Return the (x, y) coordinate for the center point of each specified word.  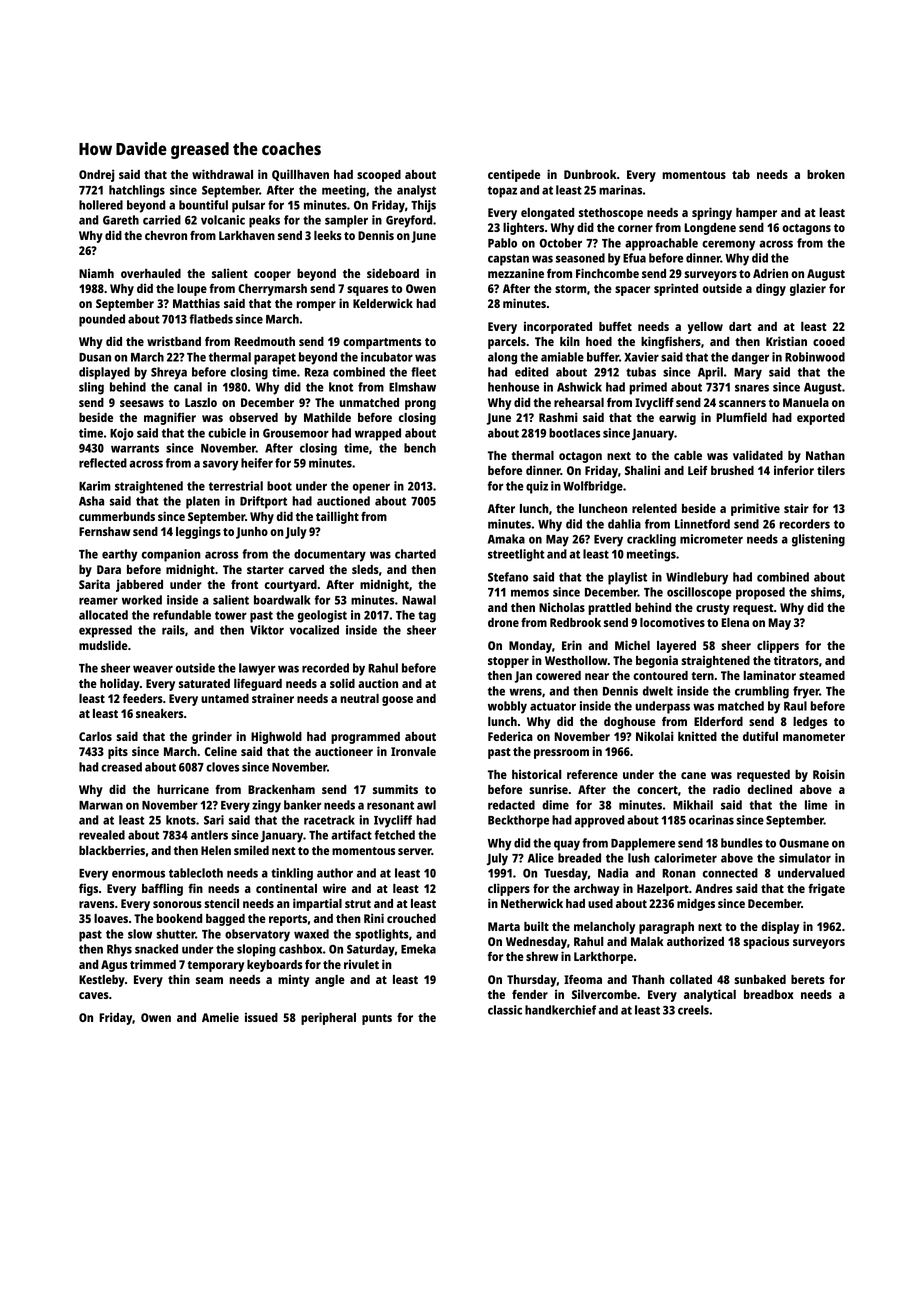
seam (209, 980)
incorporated (558, 327)
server (415, 851)
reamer (98, 601)
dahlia (624, 524)
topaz (502, 192)
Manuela (806, 402)
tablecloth (196, 873)
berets (808, 979)
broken (826, 174)
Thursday (532, 981)
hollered (101, 205)
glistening (818, 540)
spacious (766, 942)
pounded (102, 320)
